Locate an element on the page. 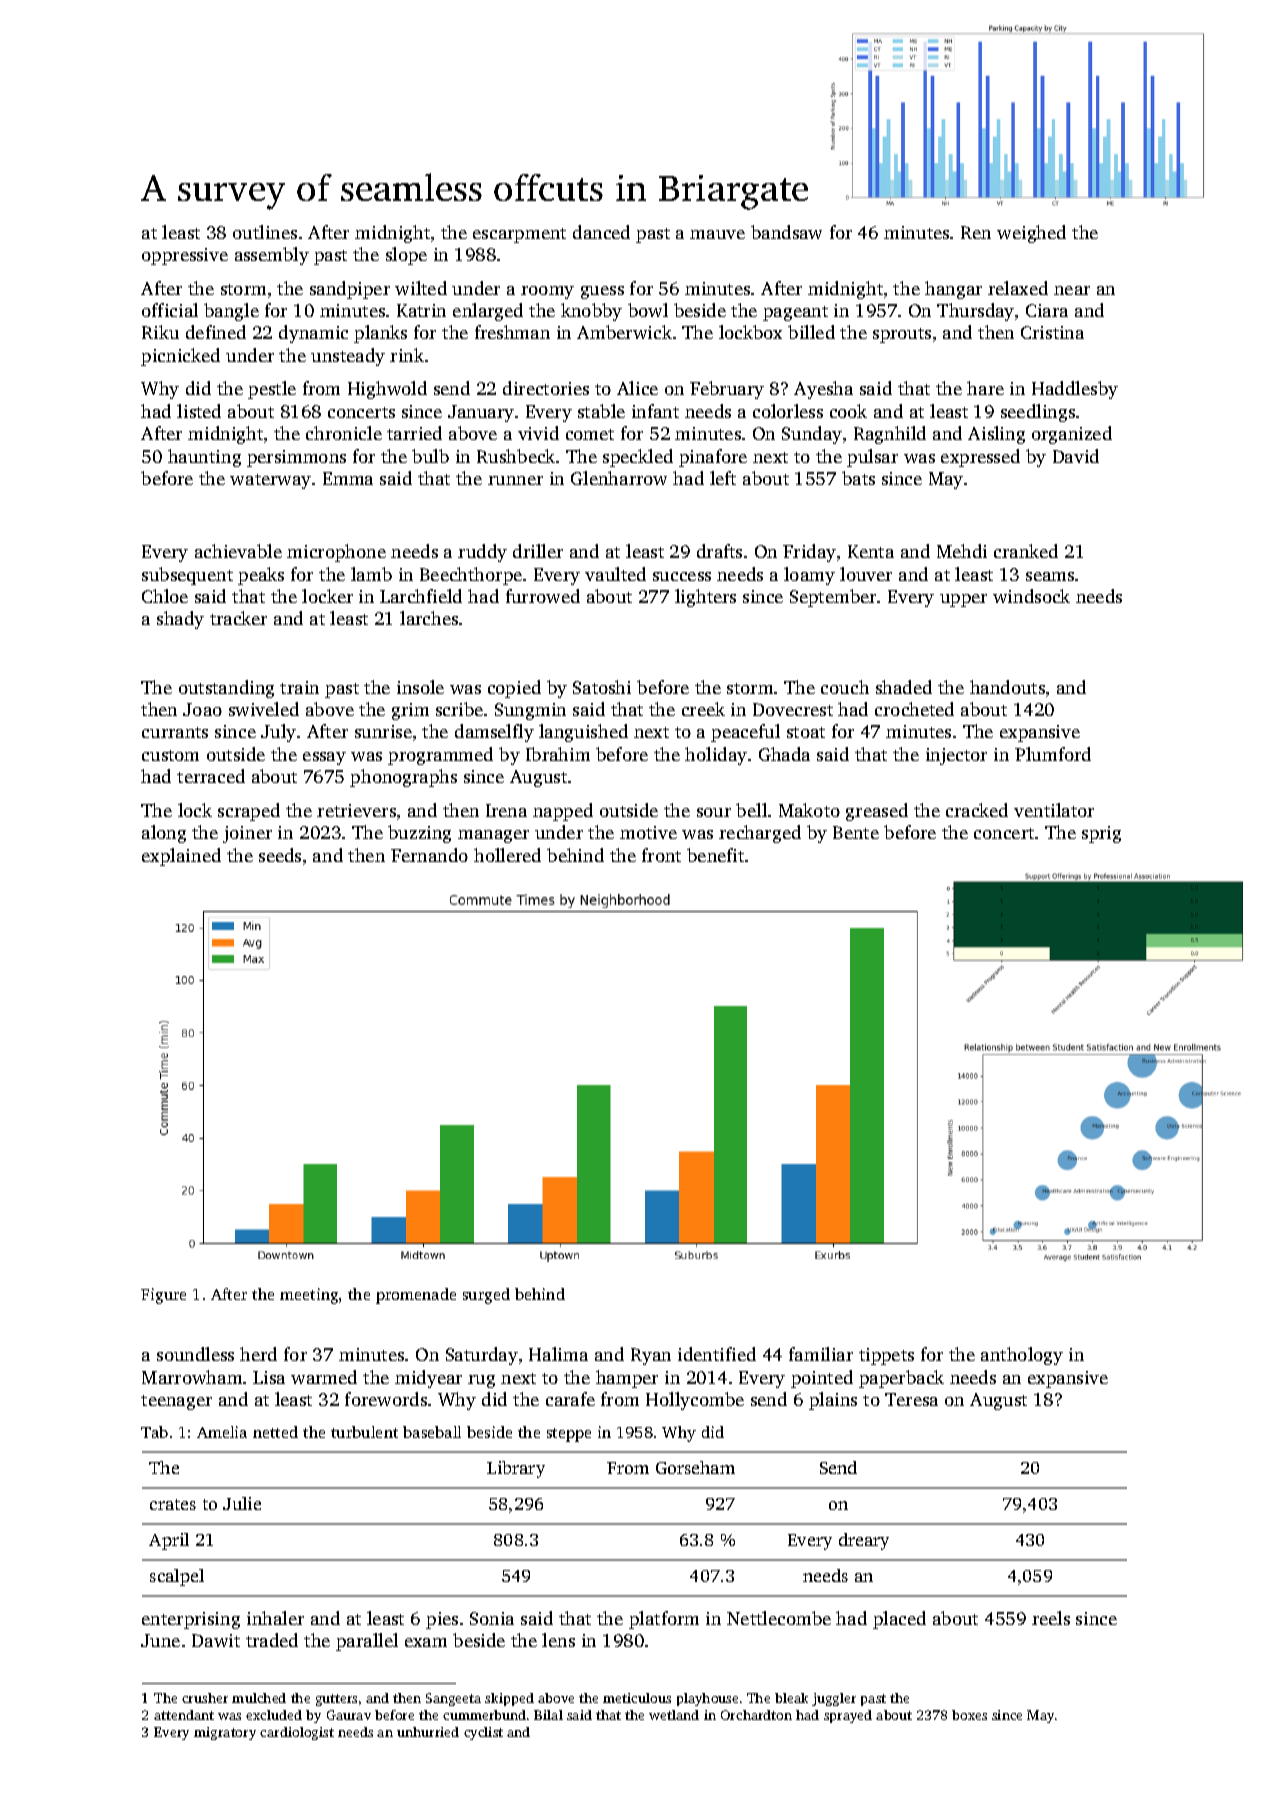 The height and width of the page is (1795, 1269). David is located at coordinates (1076, 456).
